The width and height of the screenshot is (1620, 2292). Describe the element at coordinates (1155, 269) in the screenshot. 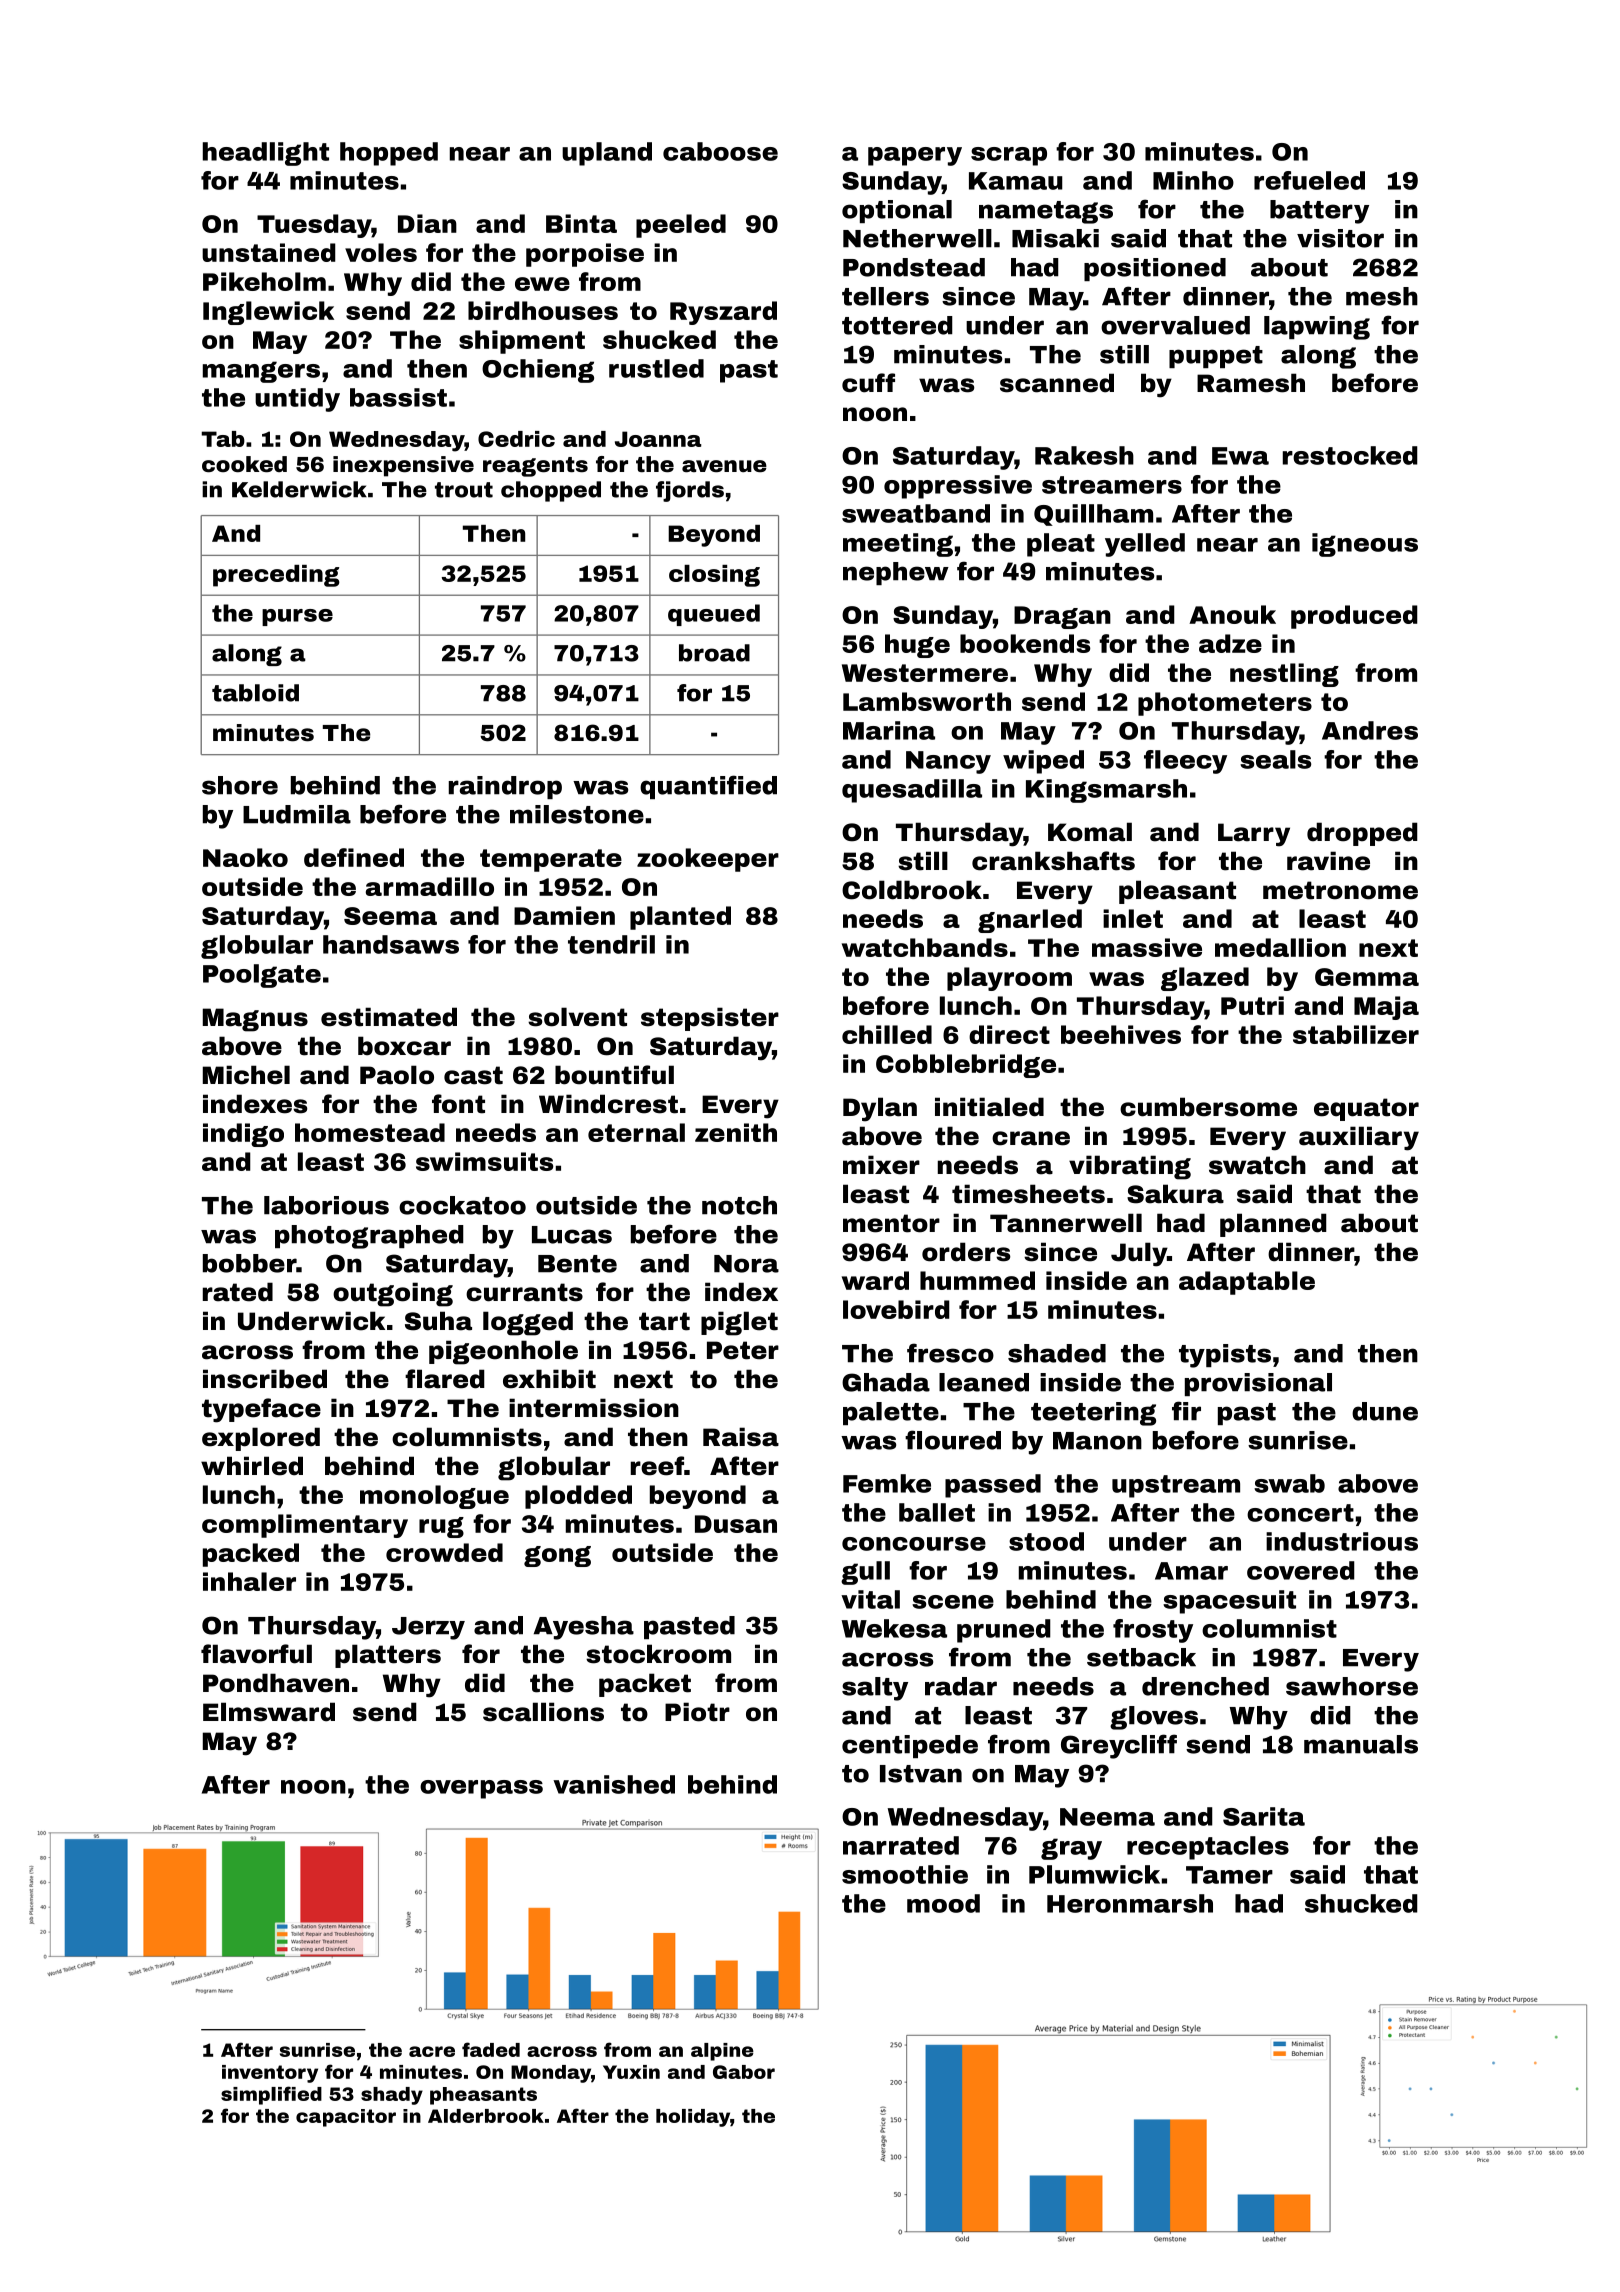

I see `positioned` at that location.
